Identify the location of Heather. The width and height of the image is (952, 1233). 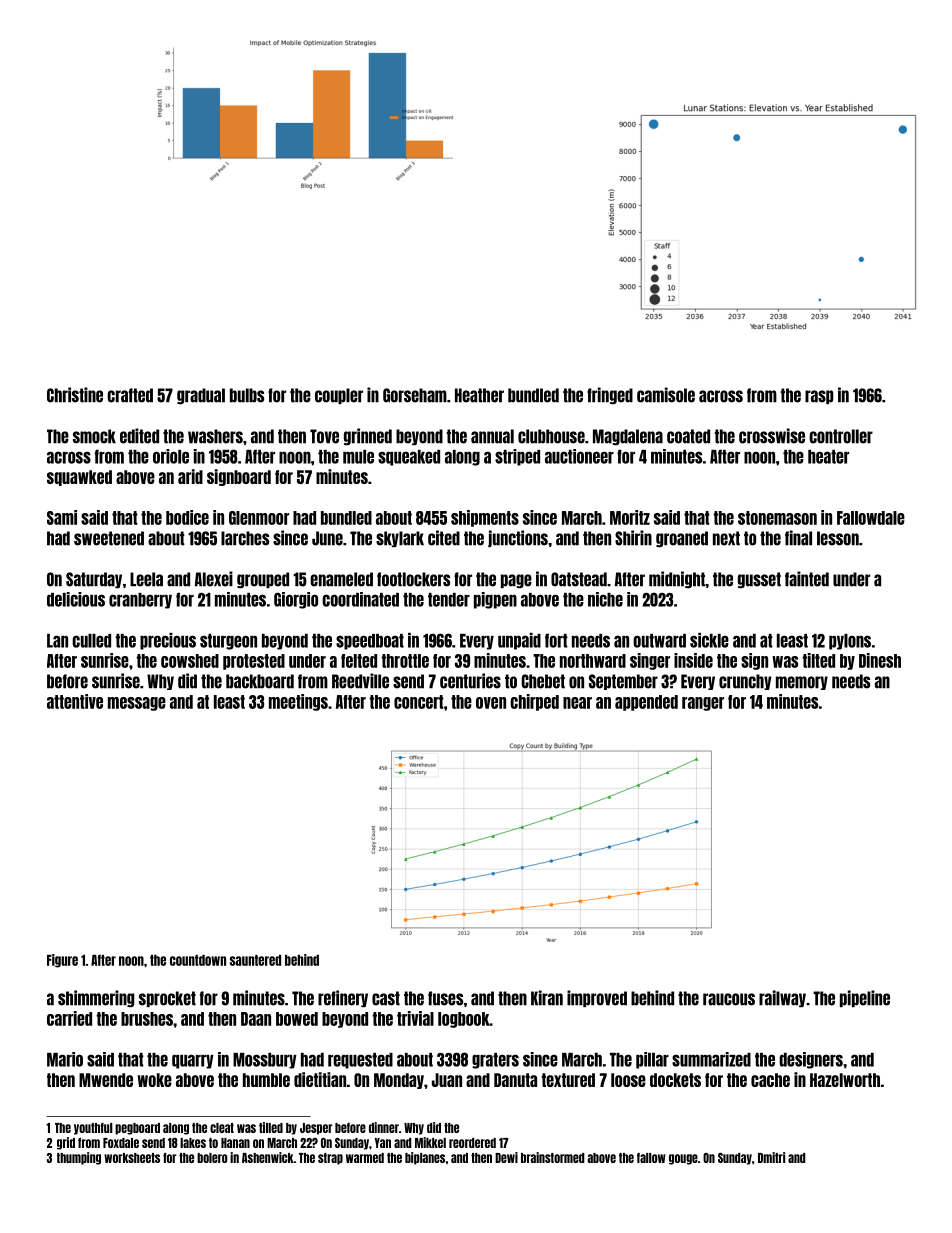
(479, 395).
